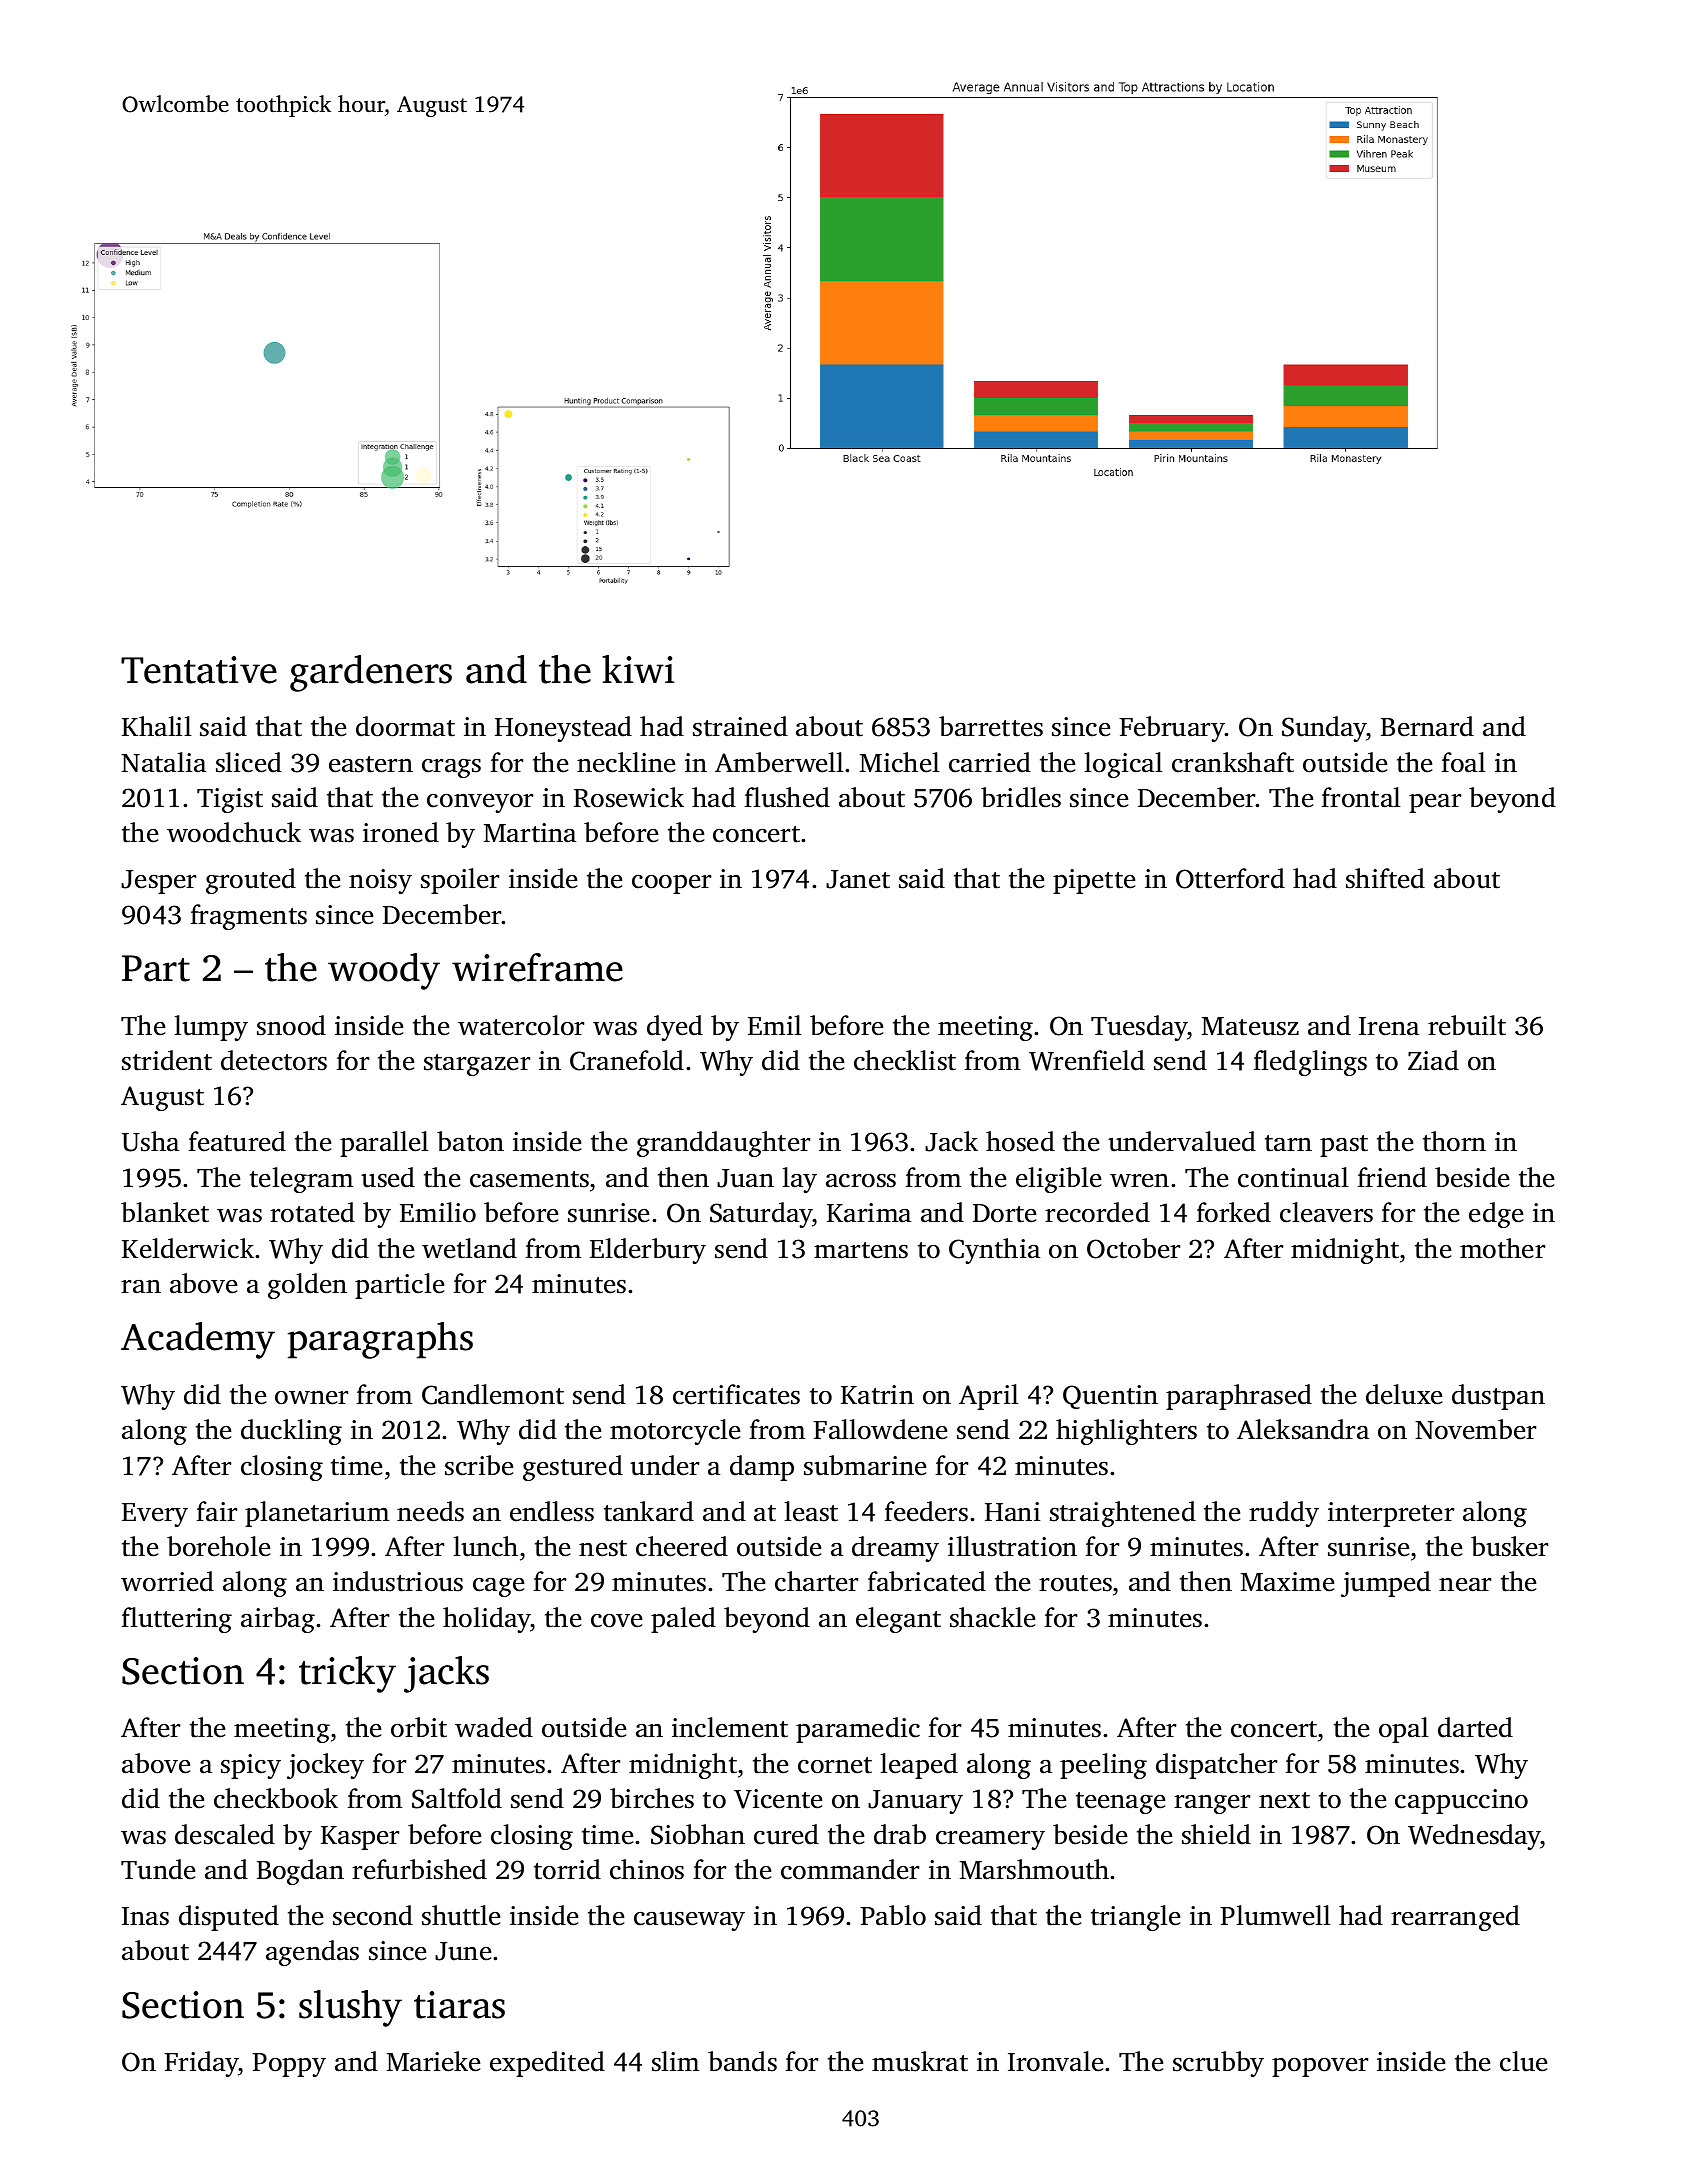  What do you see at coordinates (1020, 1141) in the image?
I see `hosed` at bounding box center [1020, 1141].
